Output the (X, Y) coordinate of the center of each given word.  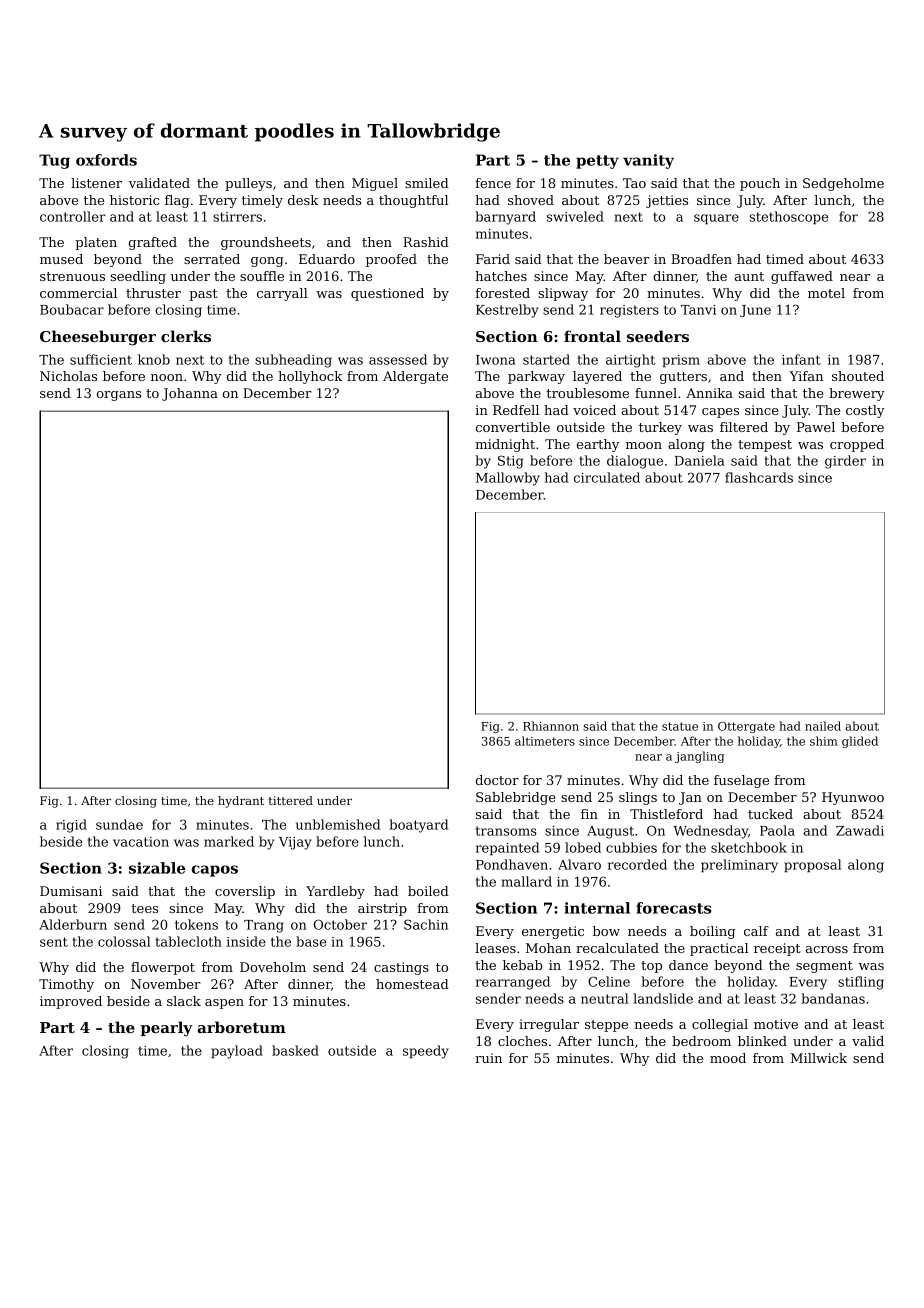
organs (119, 396)
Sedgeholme (843, 184)
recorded (637, 864)
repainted (507, 848)
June (755, 311)
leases (495, 948)
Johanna (190, 394)
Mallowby (508, 479)
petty (597, 162)
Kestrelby (507, 311)
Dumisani (71, 891)
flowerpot (163, 968)
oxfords (106, 160)
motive (776, 1024)
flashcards (759, 477)
